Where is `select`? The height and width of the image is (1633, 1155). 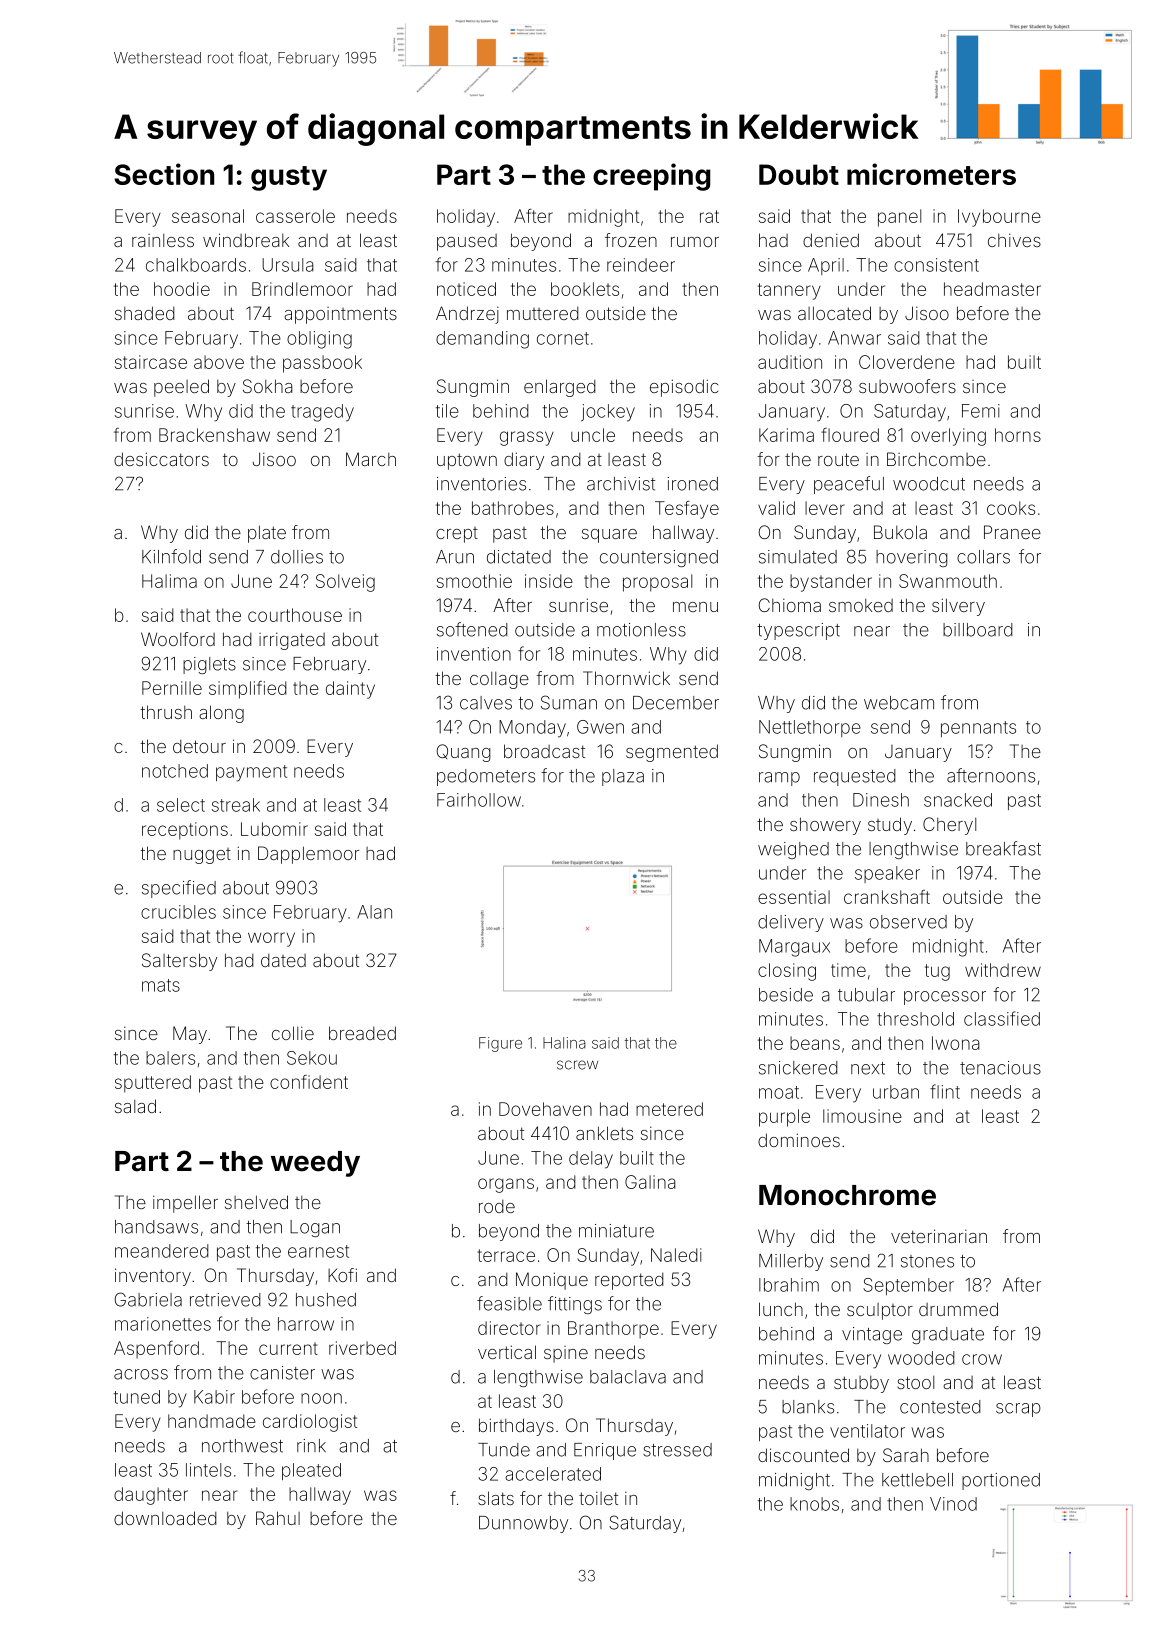 select is located at coordinates (181, 805).
